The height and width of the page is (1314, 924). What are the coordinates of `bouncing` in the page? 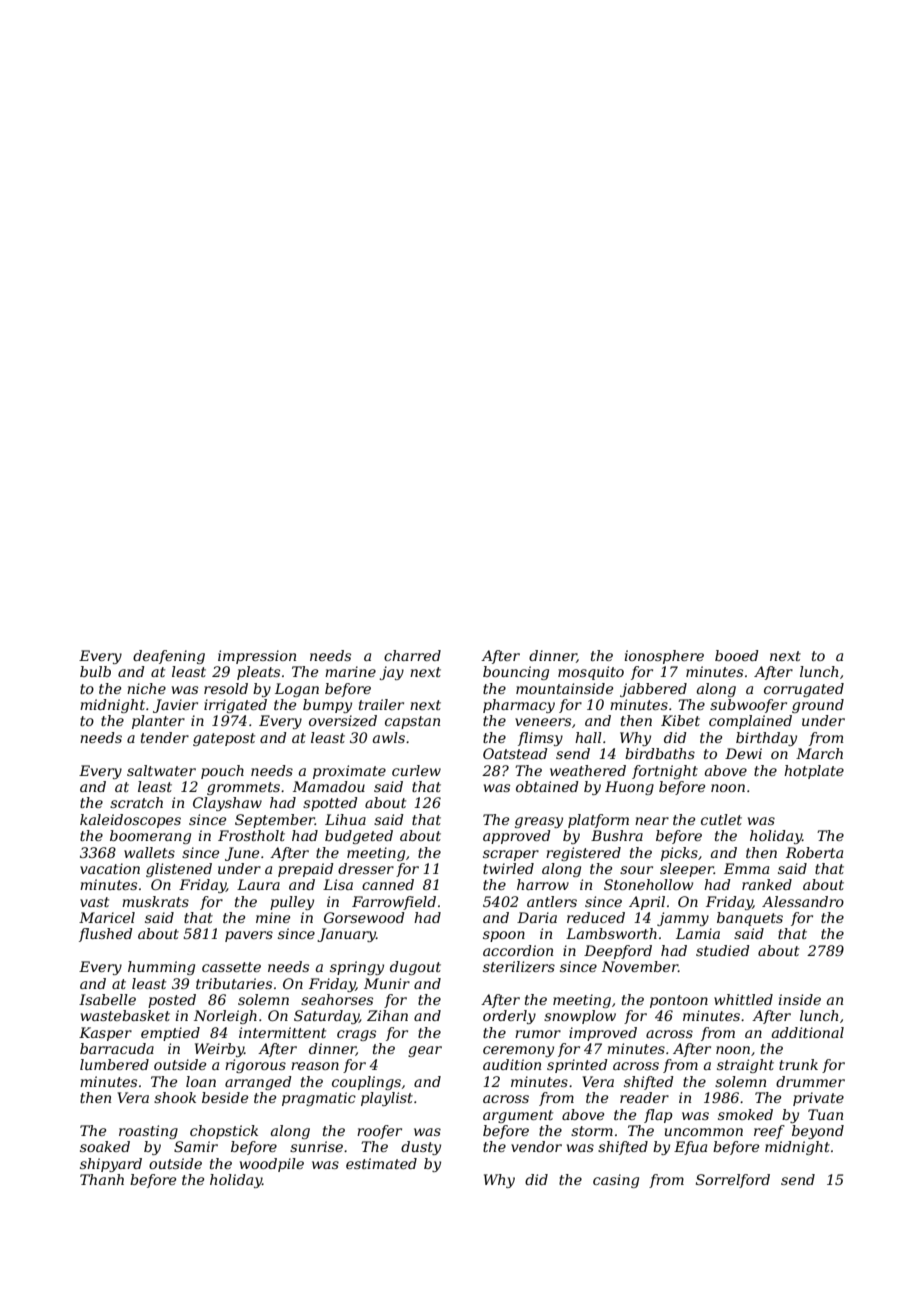 It's located at (516, 673).
